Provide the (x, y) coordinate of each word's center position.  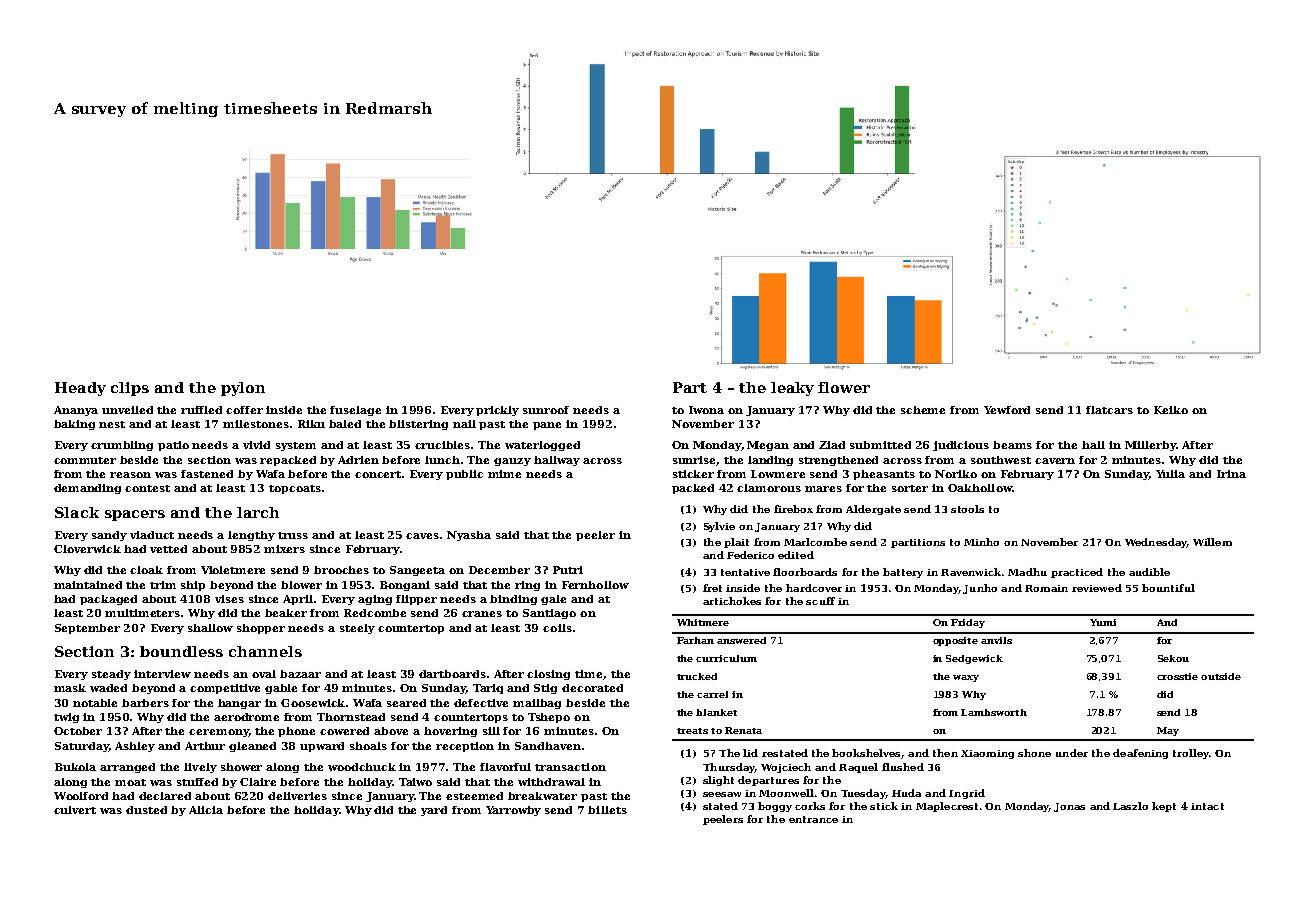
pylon (243, 389)
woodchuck (362, 767)
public (464, 475)
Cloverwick (87, 549)
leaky (792, 389)
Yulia (1170, 474)
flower (844, 387)
